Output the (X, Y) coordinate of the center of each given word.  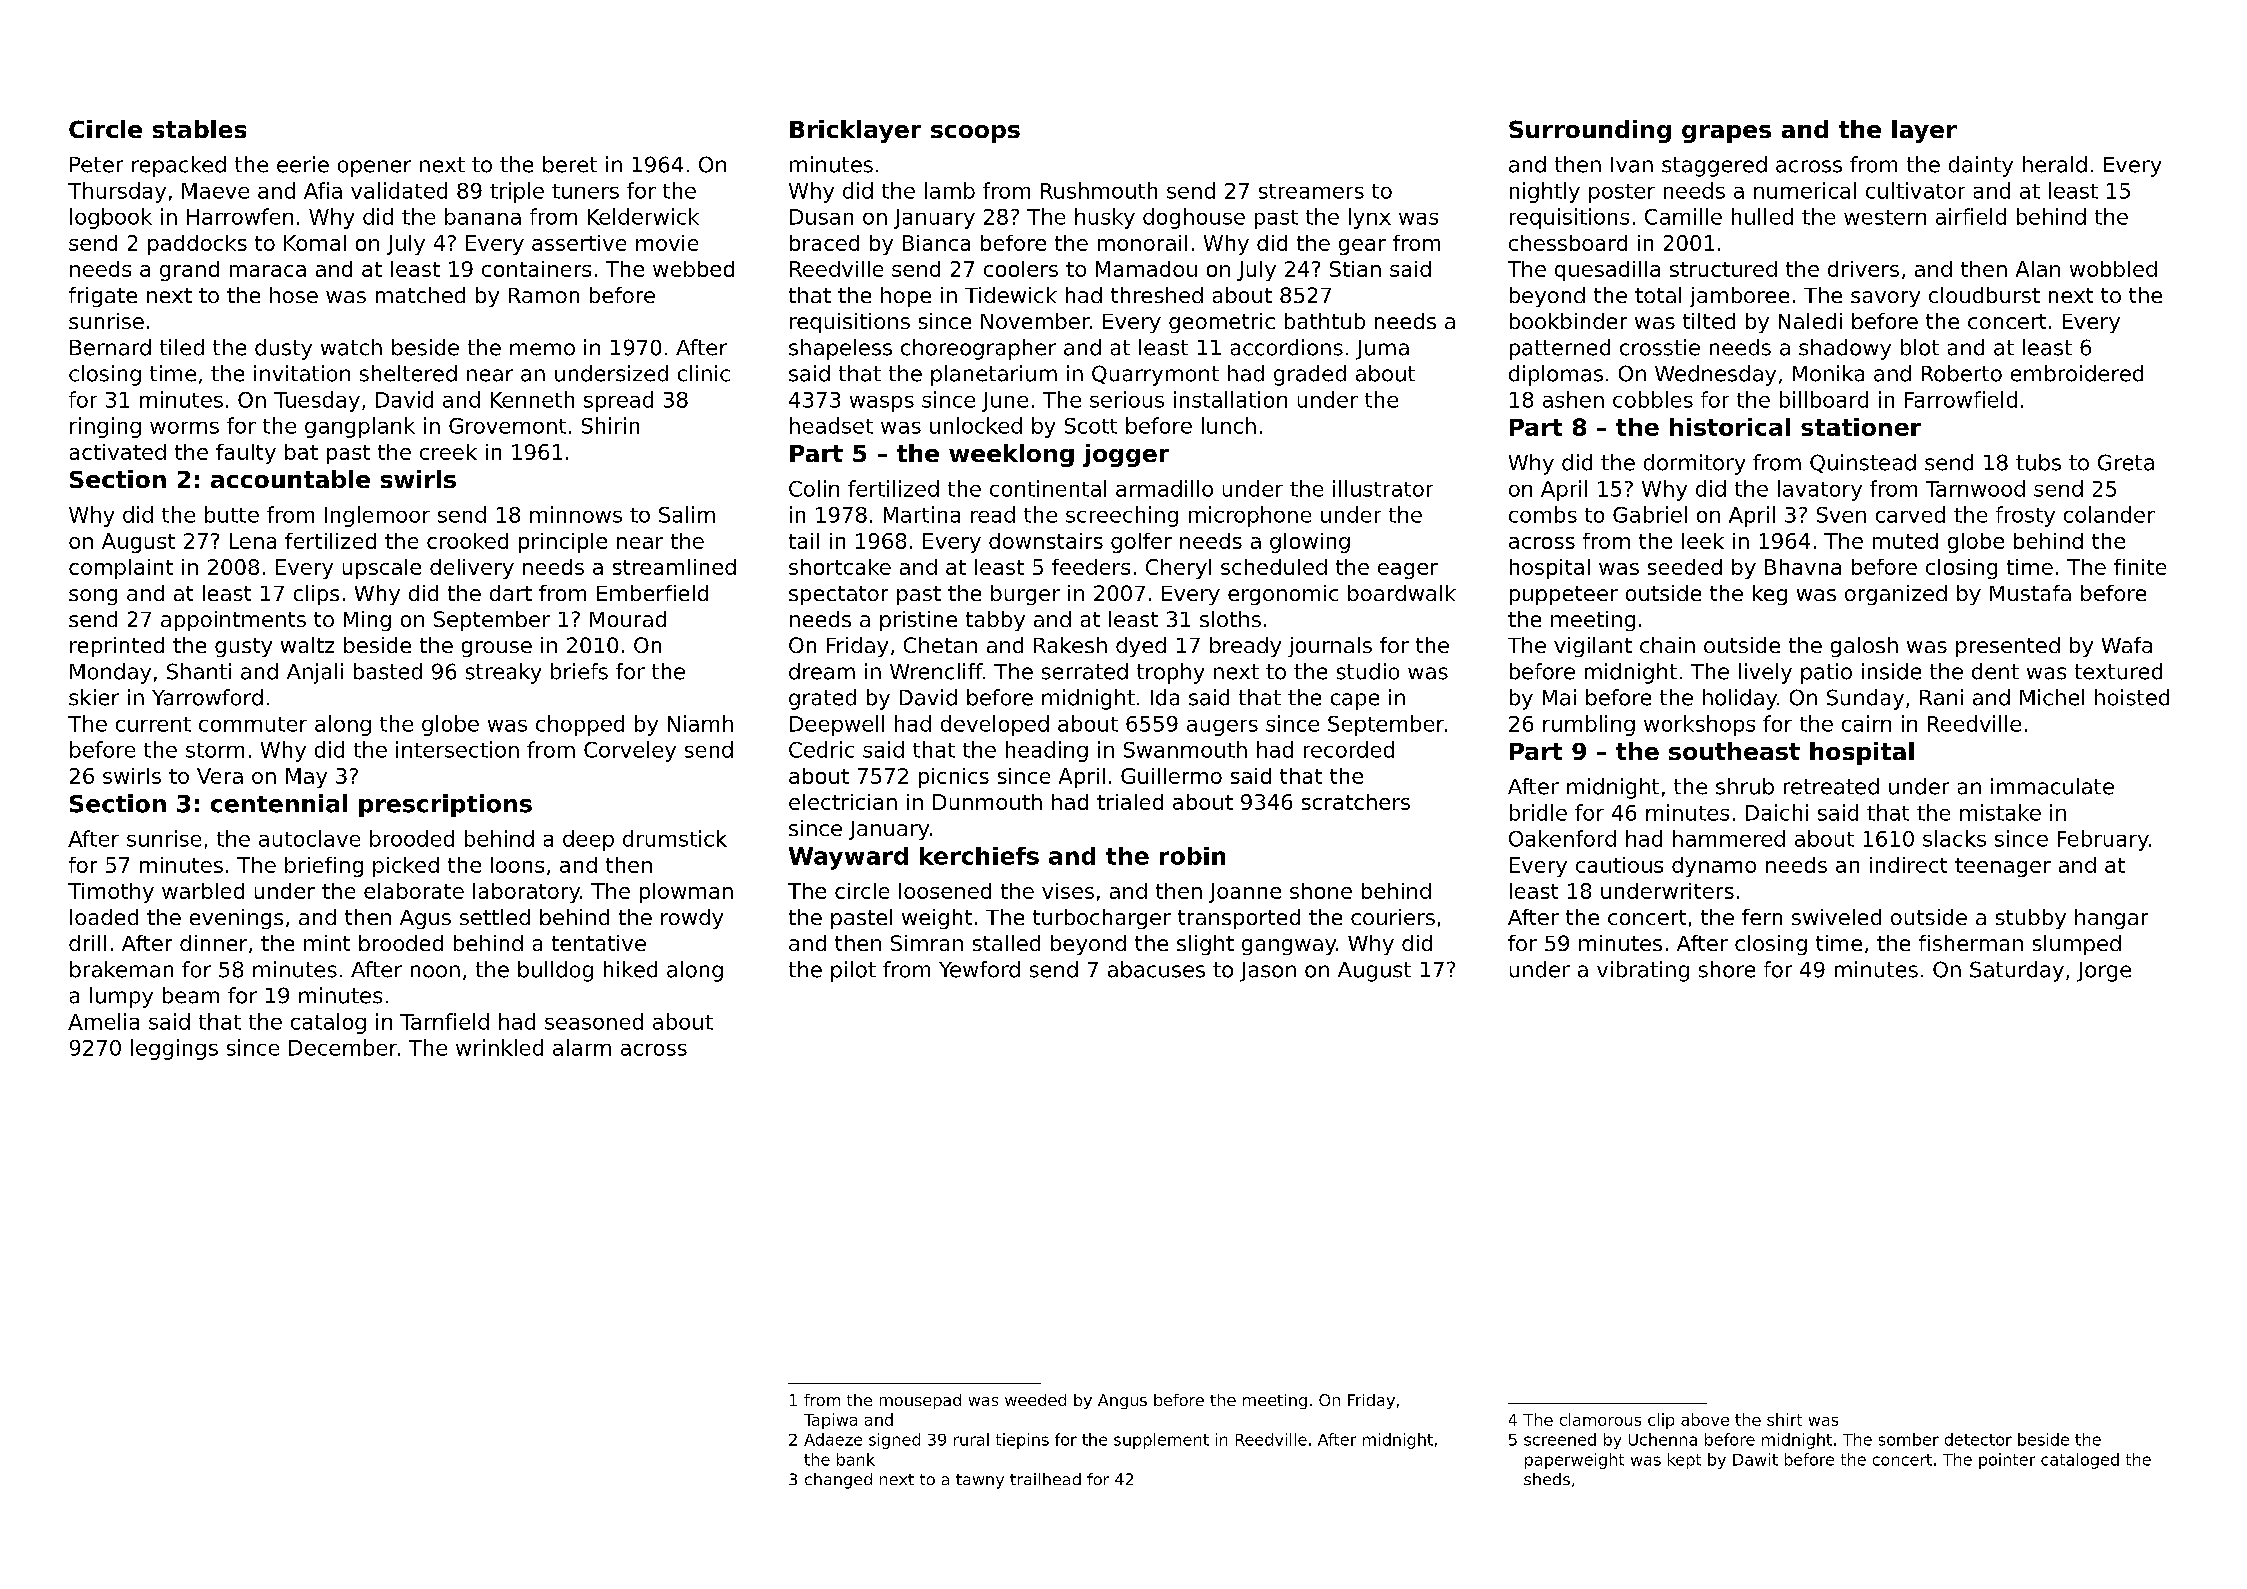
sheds (1547, 1479)
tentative (599, 943)
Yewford (979, 969)
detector (1978, 1439)
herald (2055, 164)
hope (906, 297)
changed (838, 1481)
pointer (2007, 1461)
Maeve (215, 191)
